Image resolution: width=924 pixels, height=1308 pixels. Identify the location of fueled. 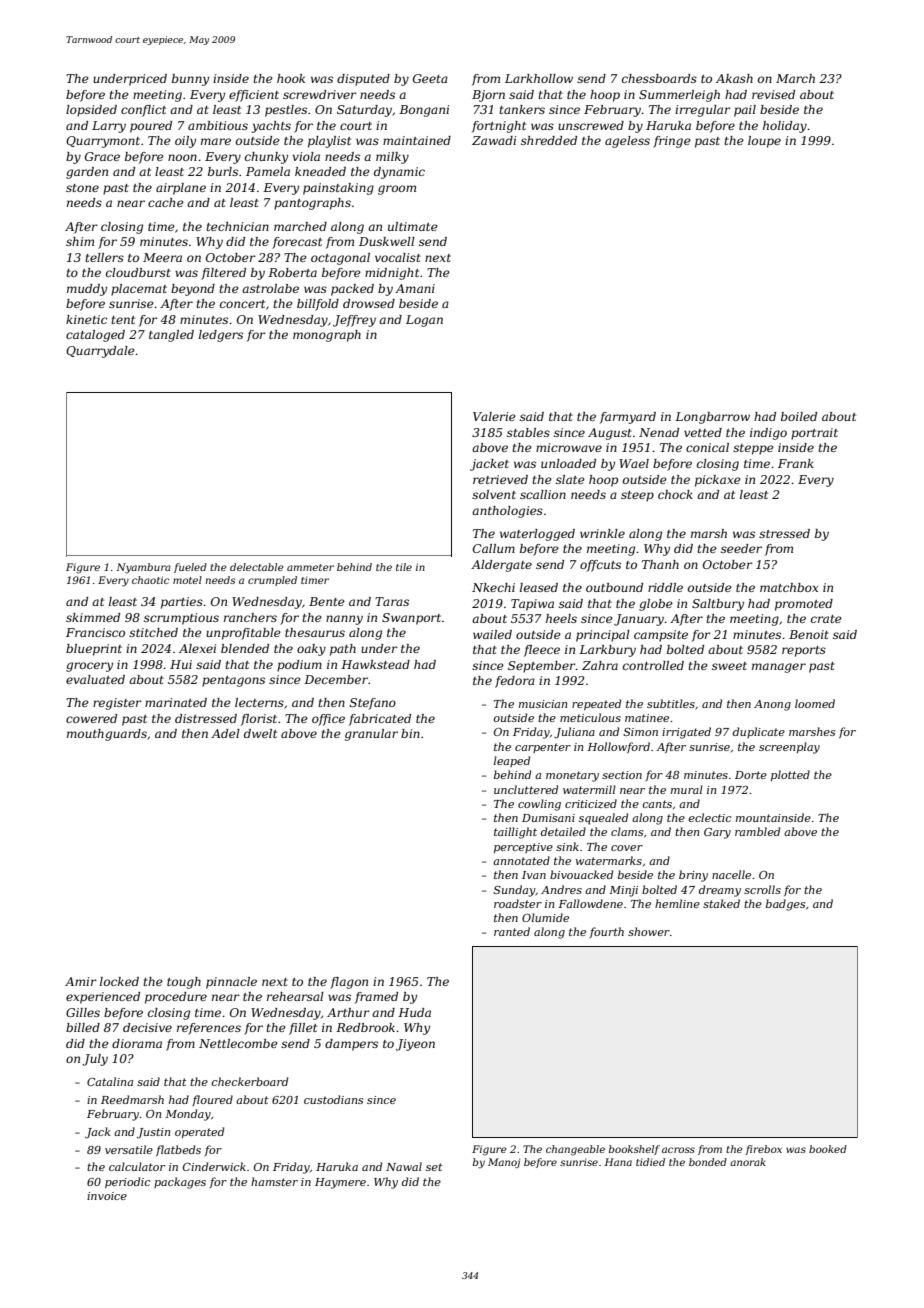
(190, 568).
